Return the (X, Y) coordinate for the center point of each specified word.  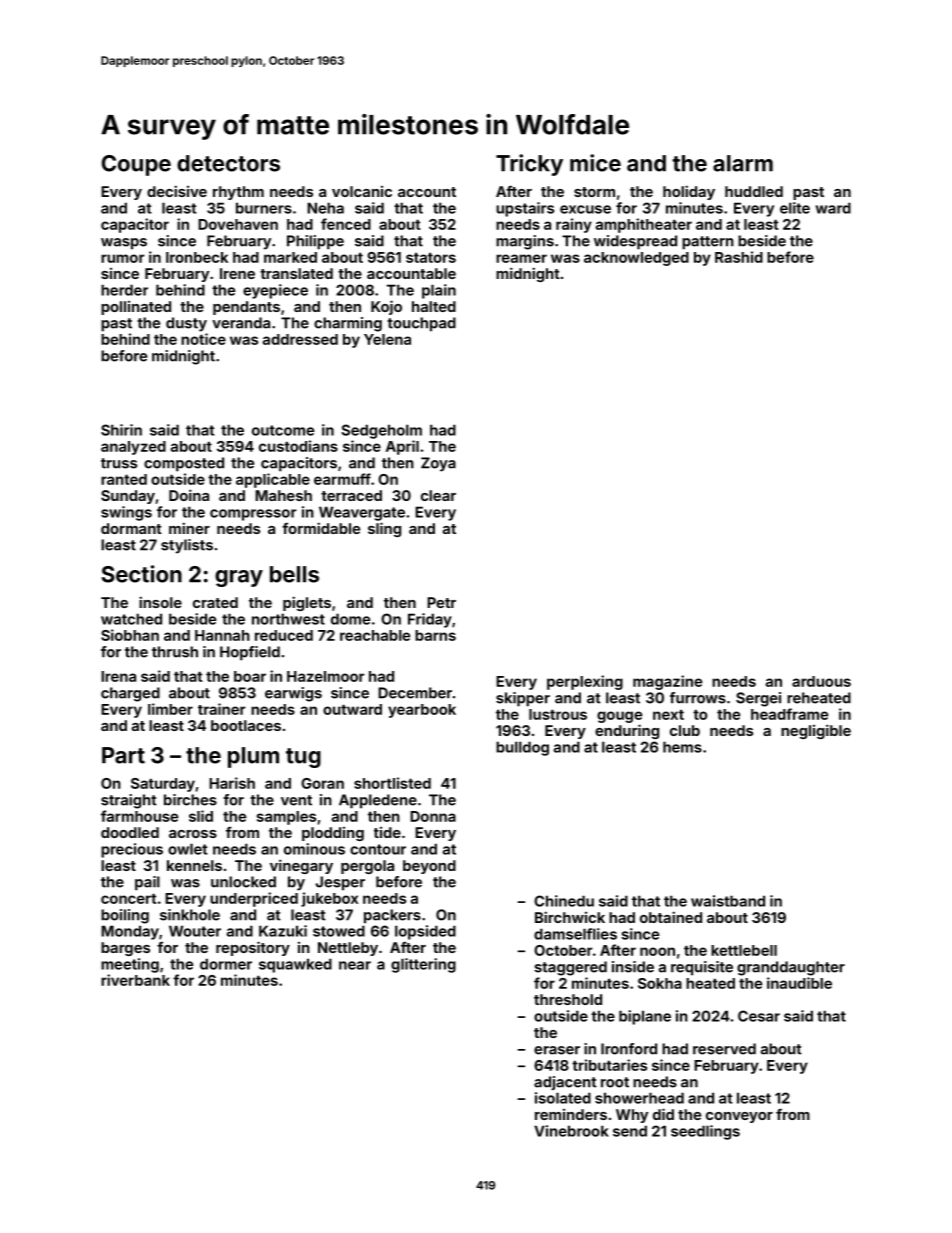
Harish (232, 783)
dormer (226, 964)
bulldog (522, 748)
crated (215, 602)
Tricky (529, 165)
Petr (441, 602)
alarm (743, 163)
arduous (821, 681)
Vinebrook (571, 1131)
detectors (228, 163)
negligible (816, 731)
